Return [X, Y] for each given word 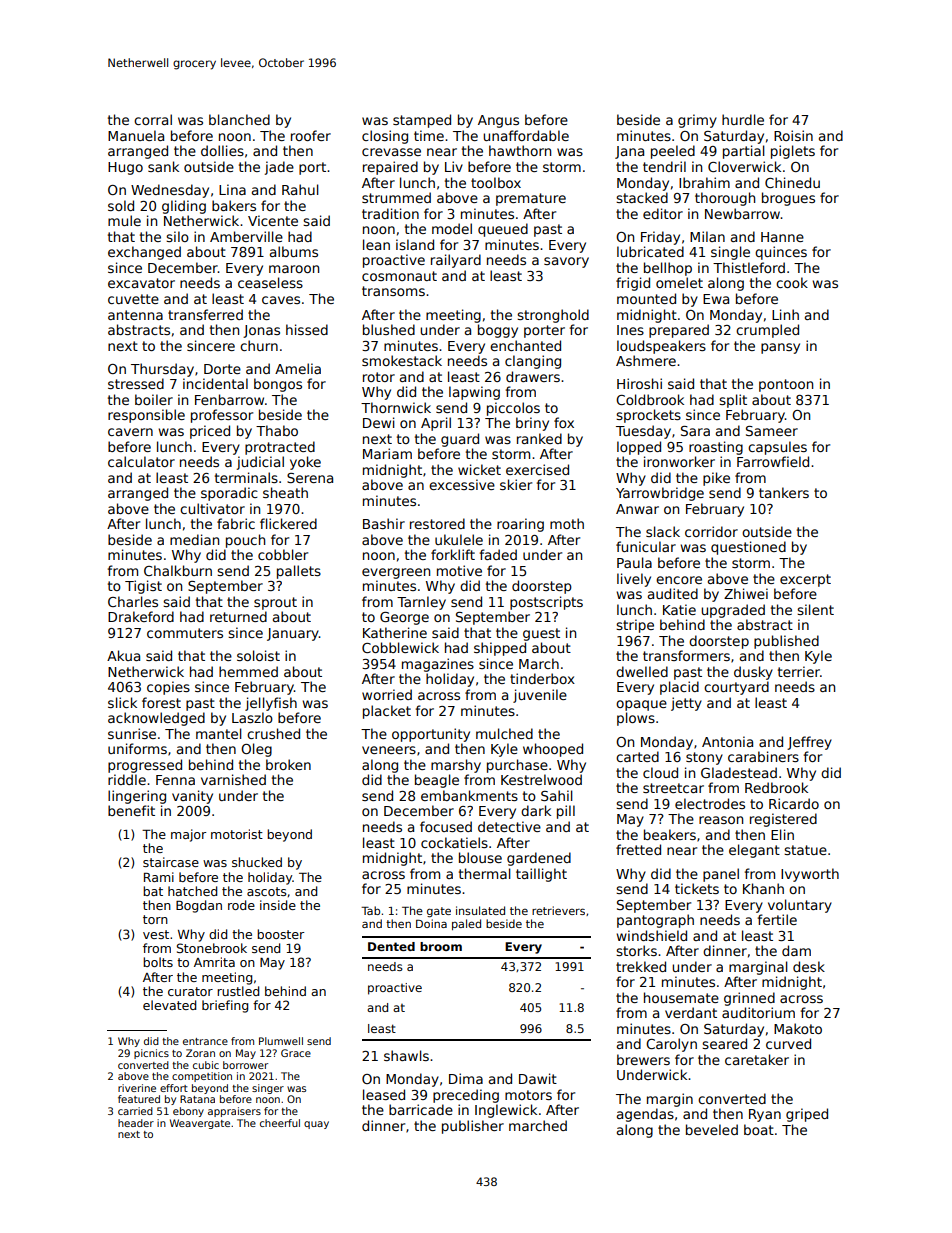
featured [139, 1099]
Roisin [793, 135]
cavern [130, 432]
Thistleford [749, 267]
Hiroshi [639, 383]
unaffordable [526, 135]
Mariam [387, 453]
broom [441, 946]
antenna [135, 315]
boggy [498, 331]
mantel [219, 733]
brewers [643, 1059]
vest [156, 934]
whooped [553, 750]
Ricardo [794, 803]
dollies [222, 150]
